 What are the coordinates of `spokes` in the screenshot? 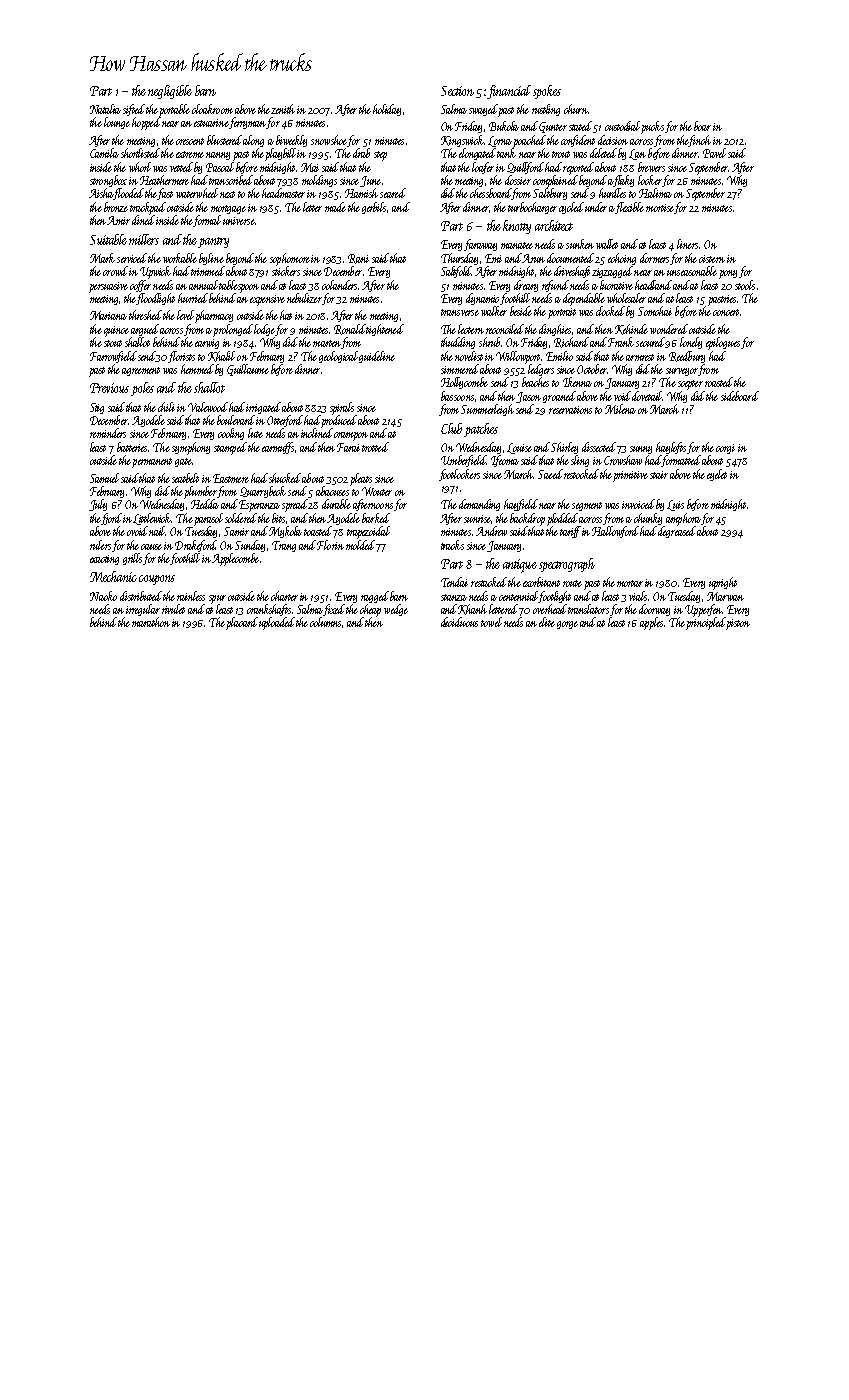 It's located at (547, 92).
